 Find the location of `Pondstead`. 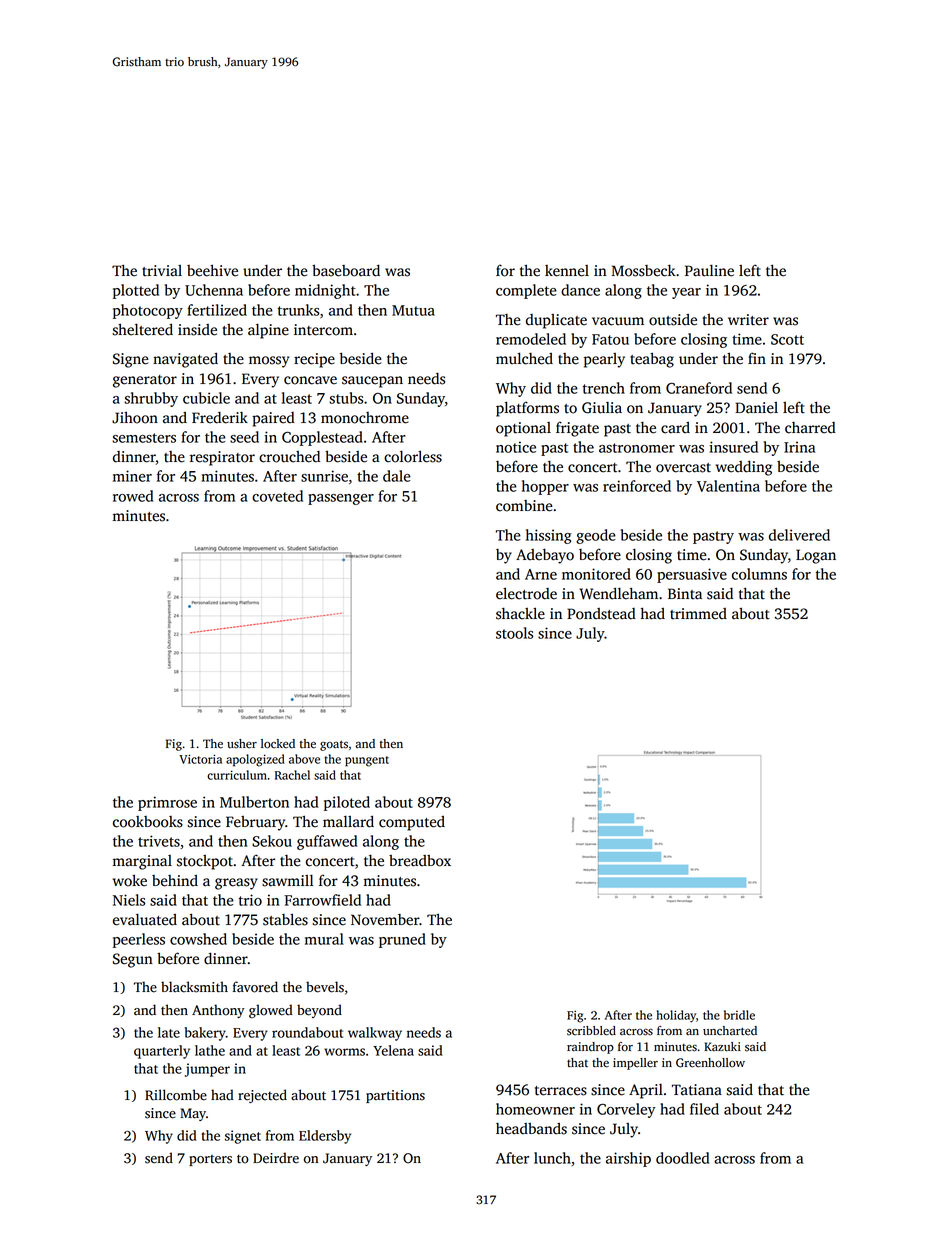

Pondstead is located at coordinates (601, 614).
